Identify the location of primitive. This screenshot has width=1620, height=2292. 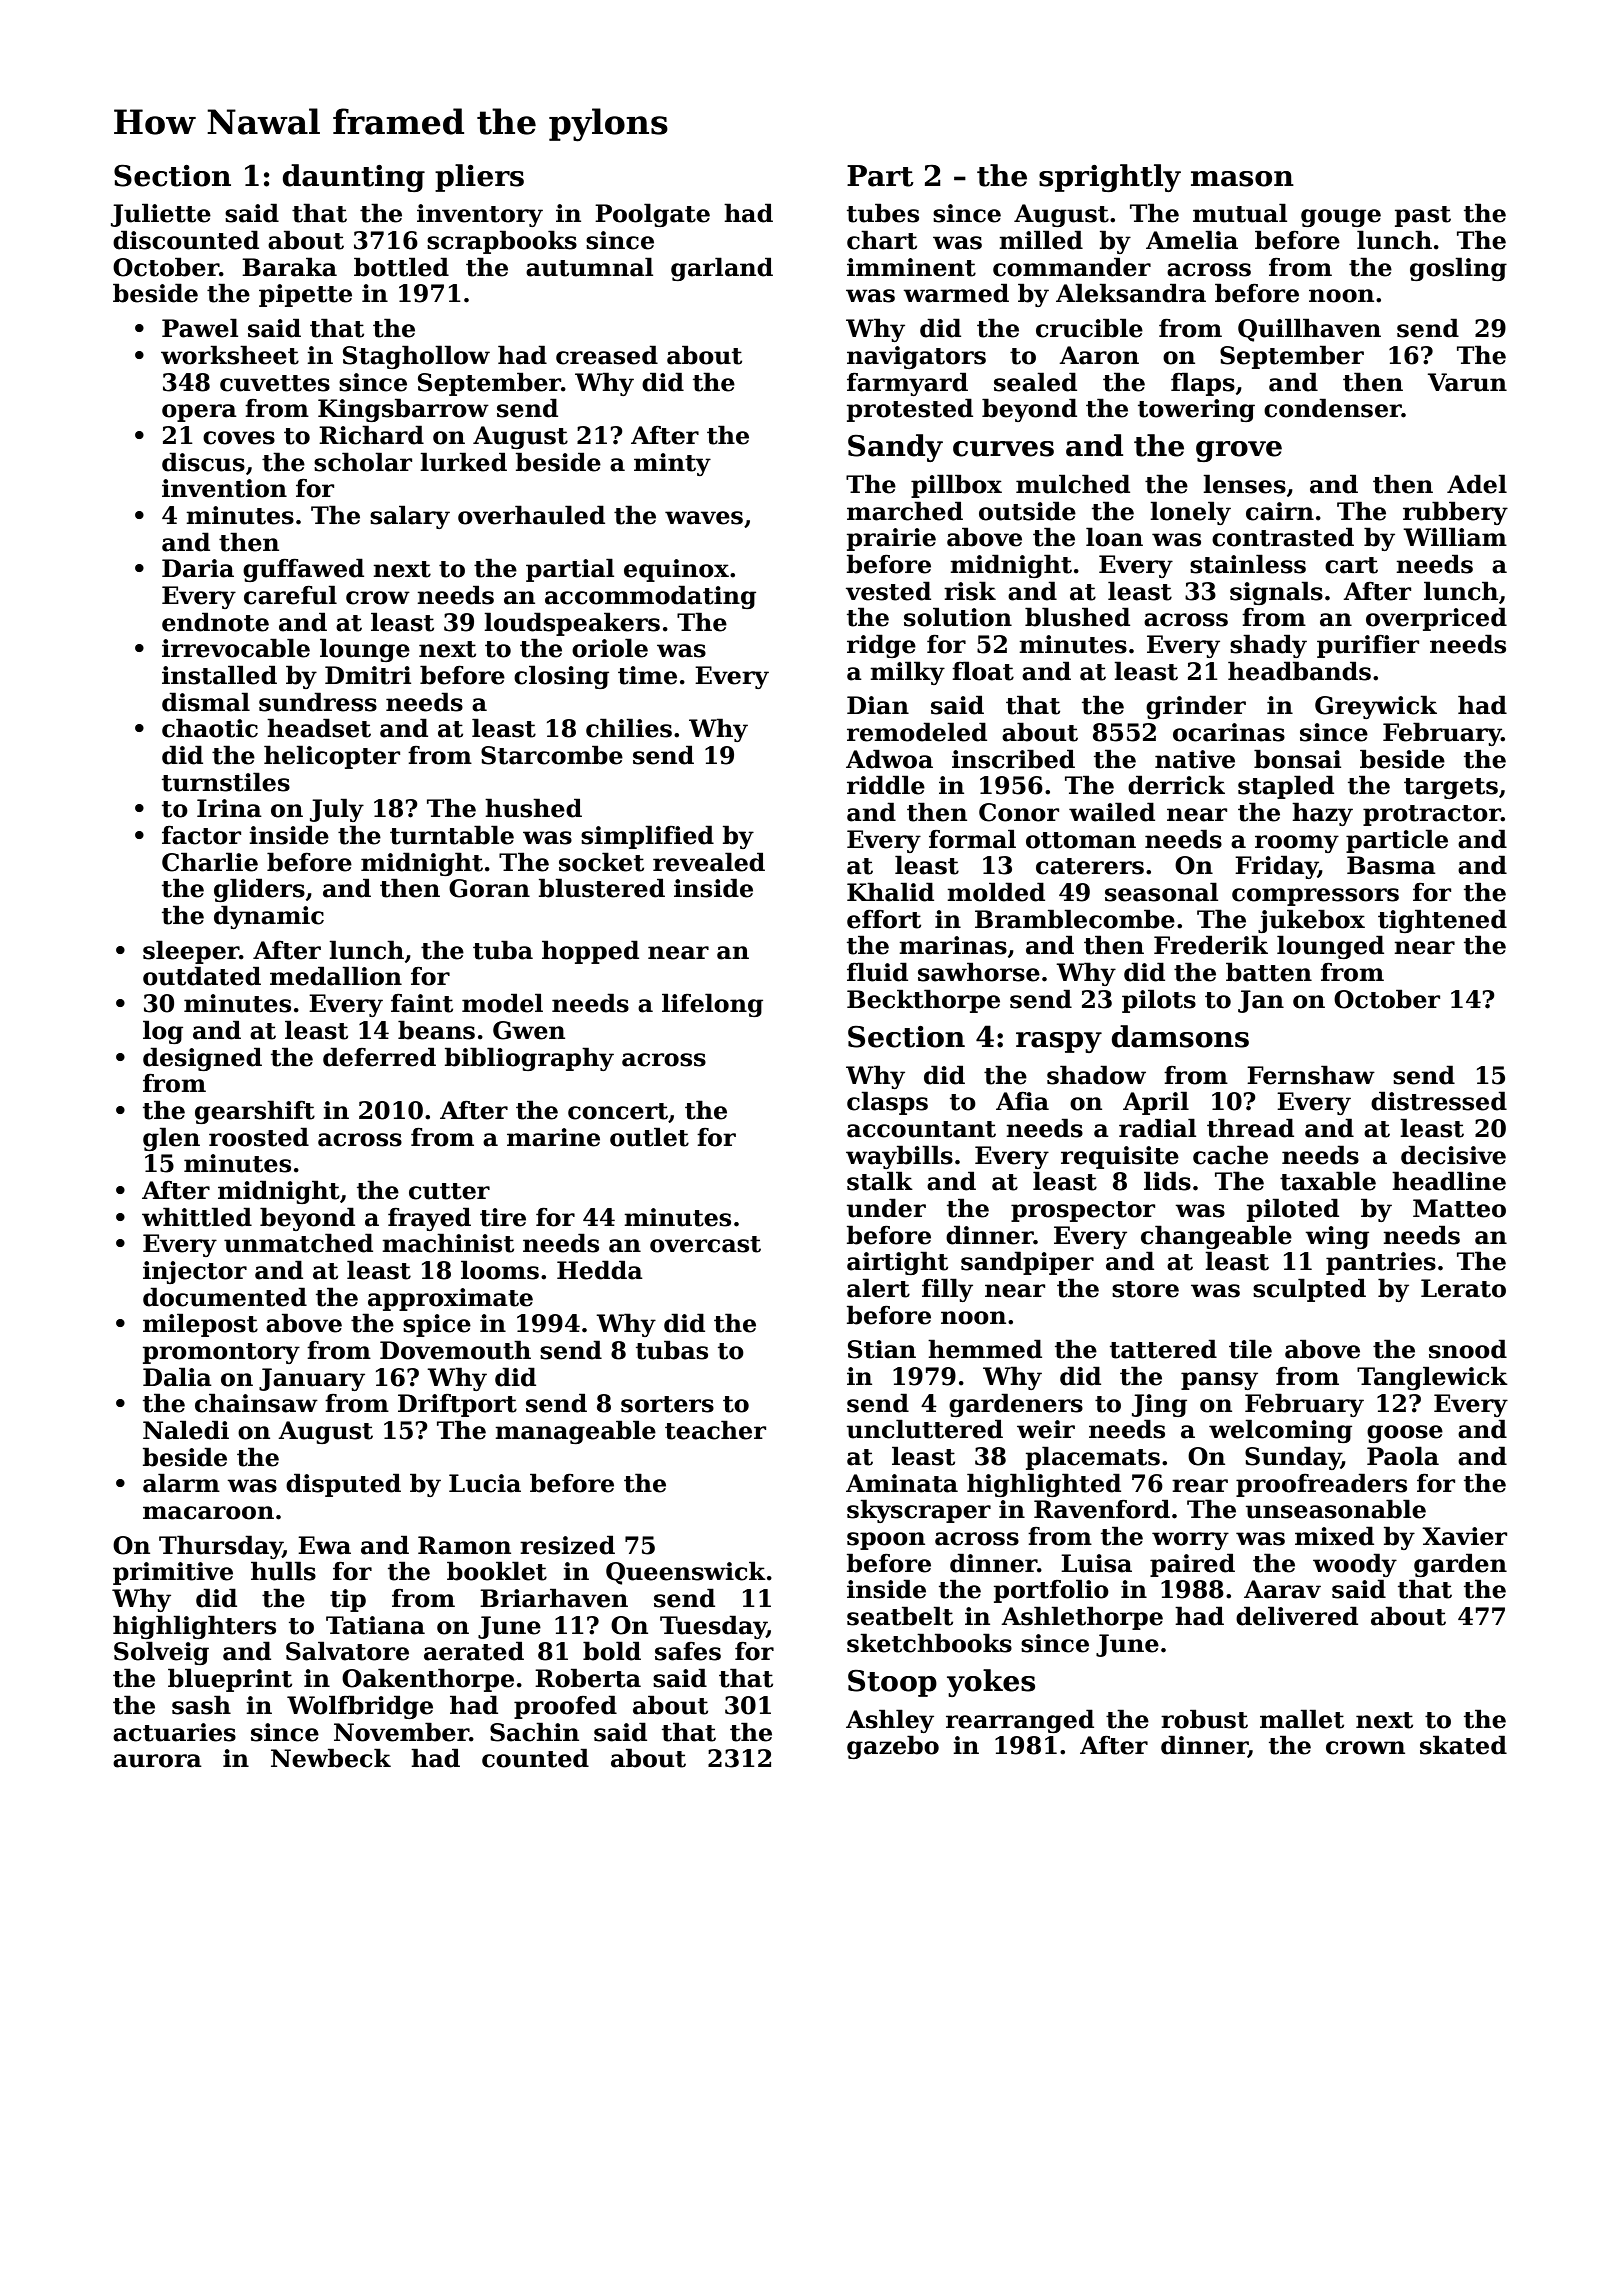
(173, 1573).
